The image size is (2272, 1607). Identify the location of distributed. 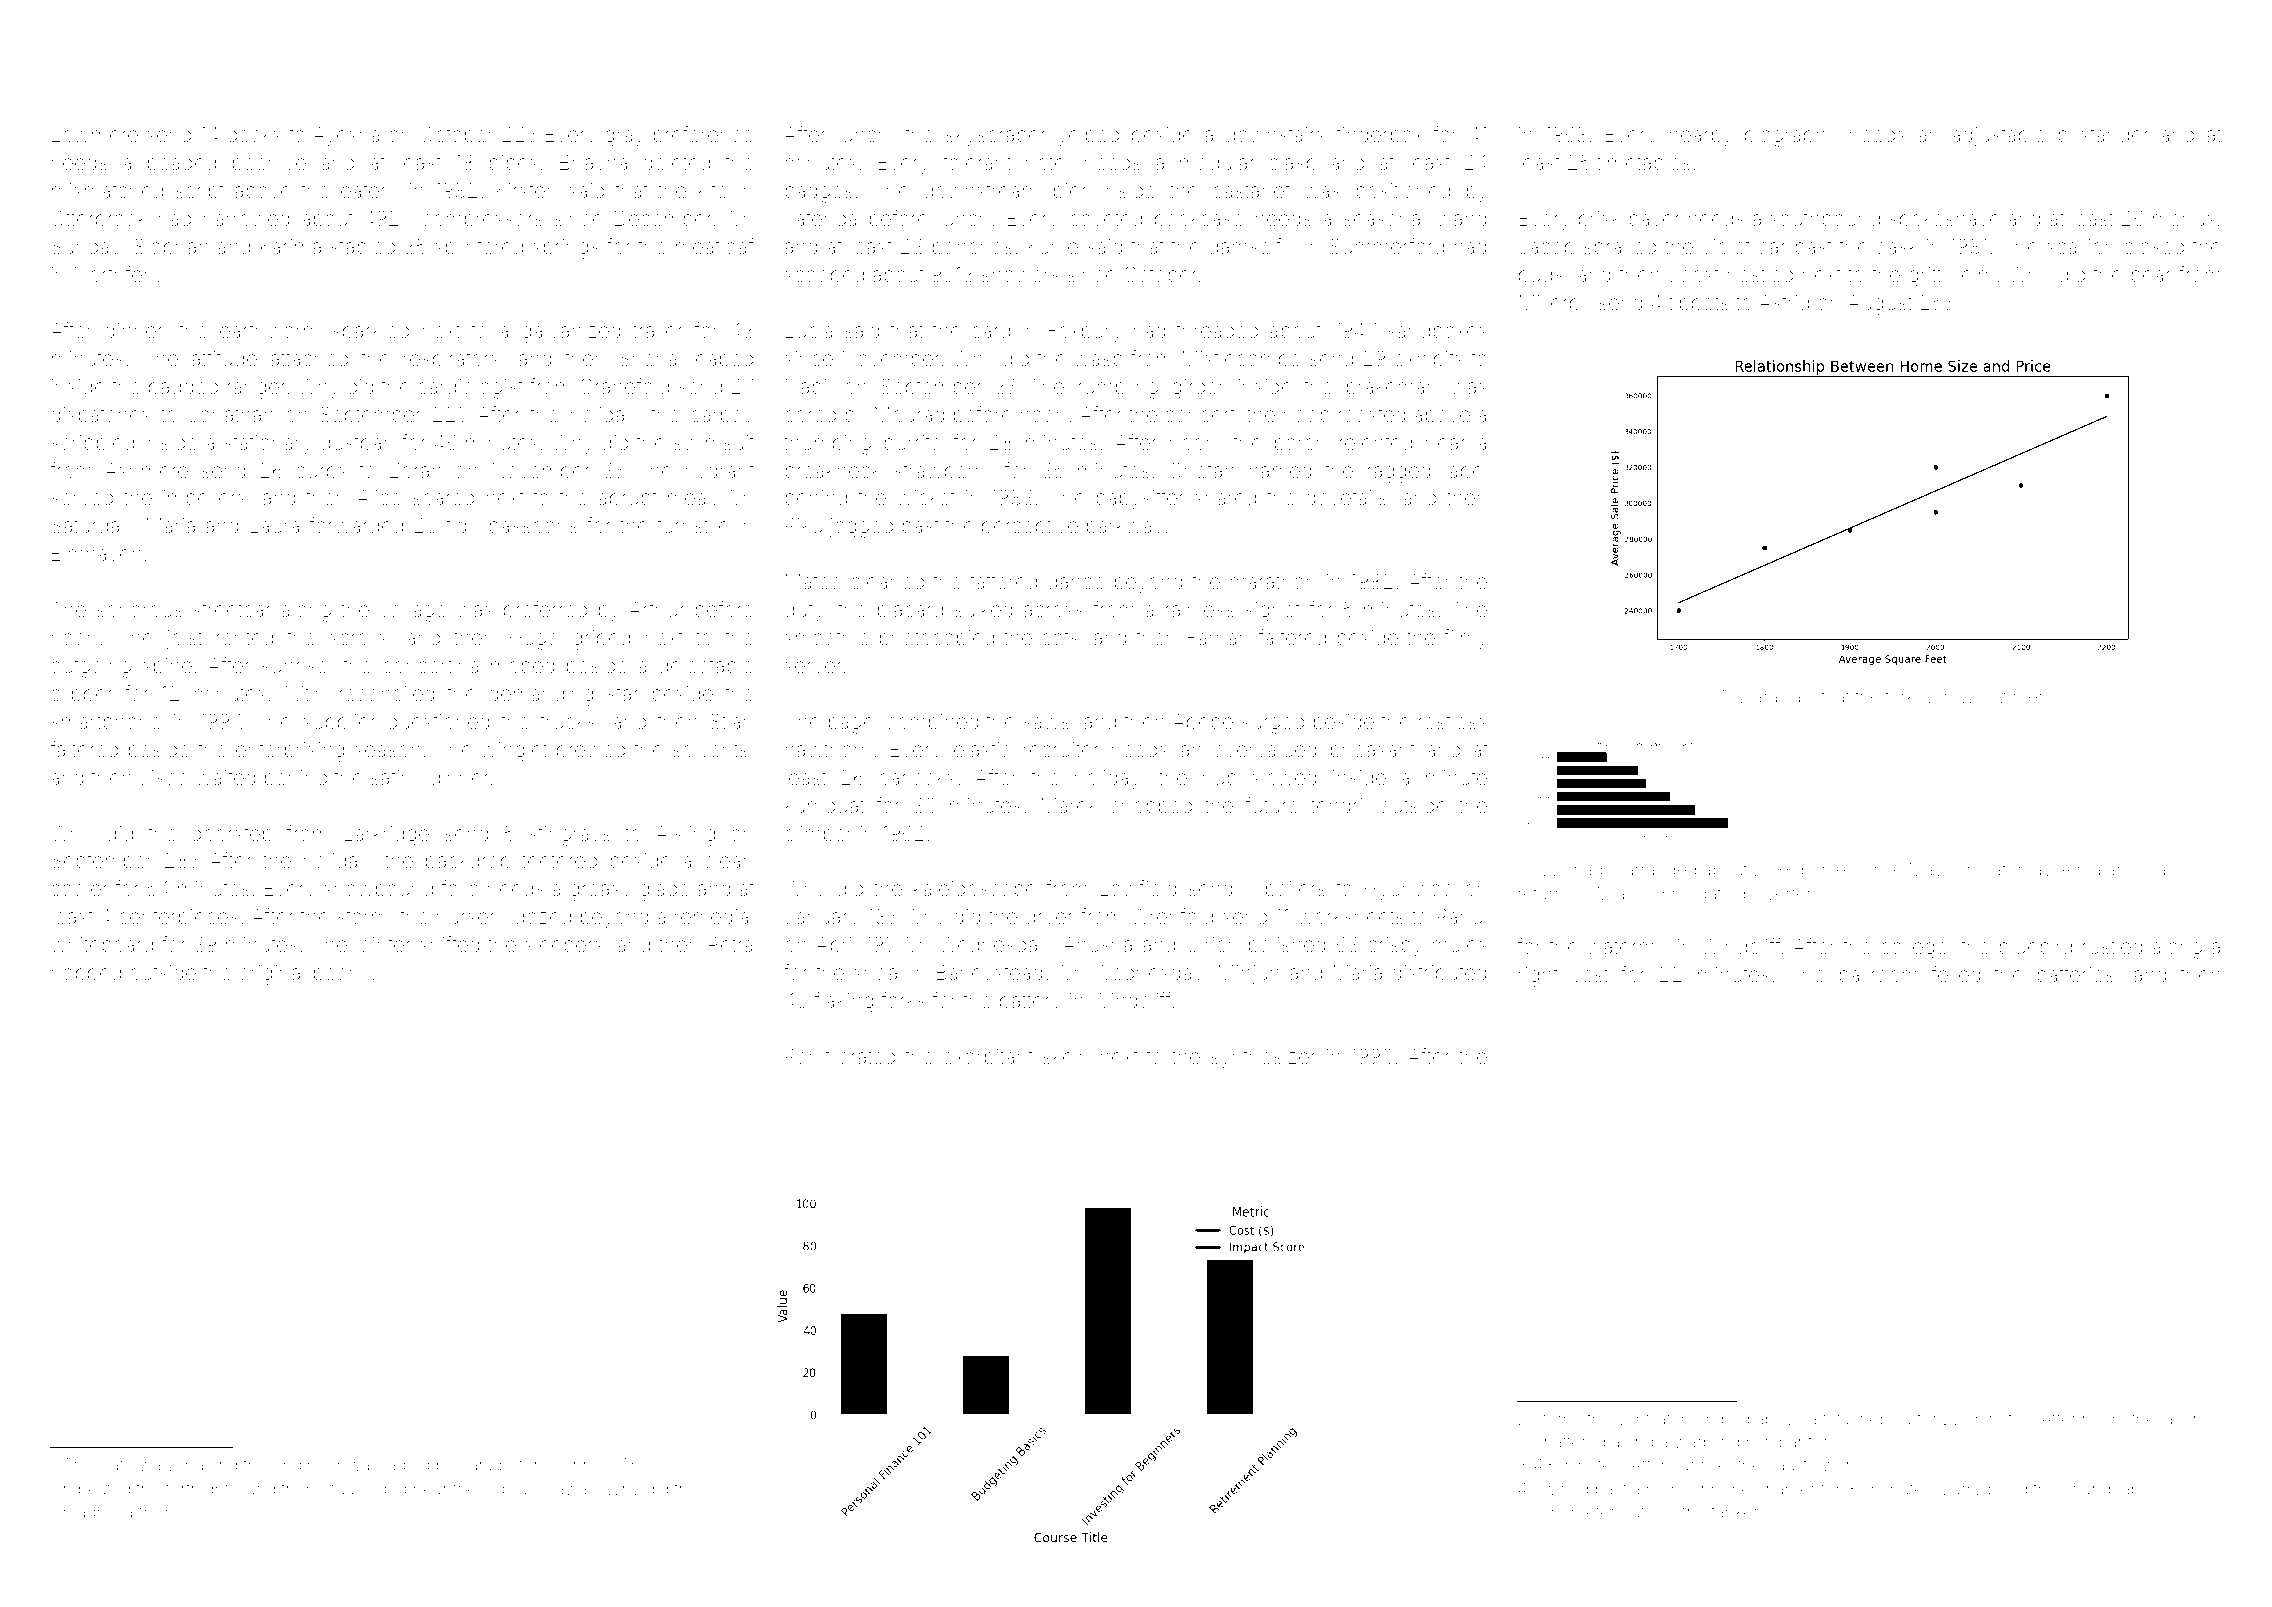
(1439, 973).
